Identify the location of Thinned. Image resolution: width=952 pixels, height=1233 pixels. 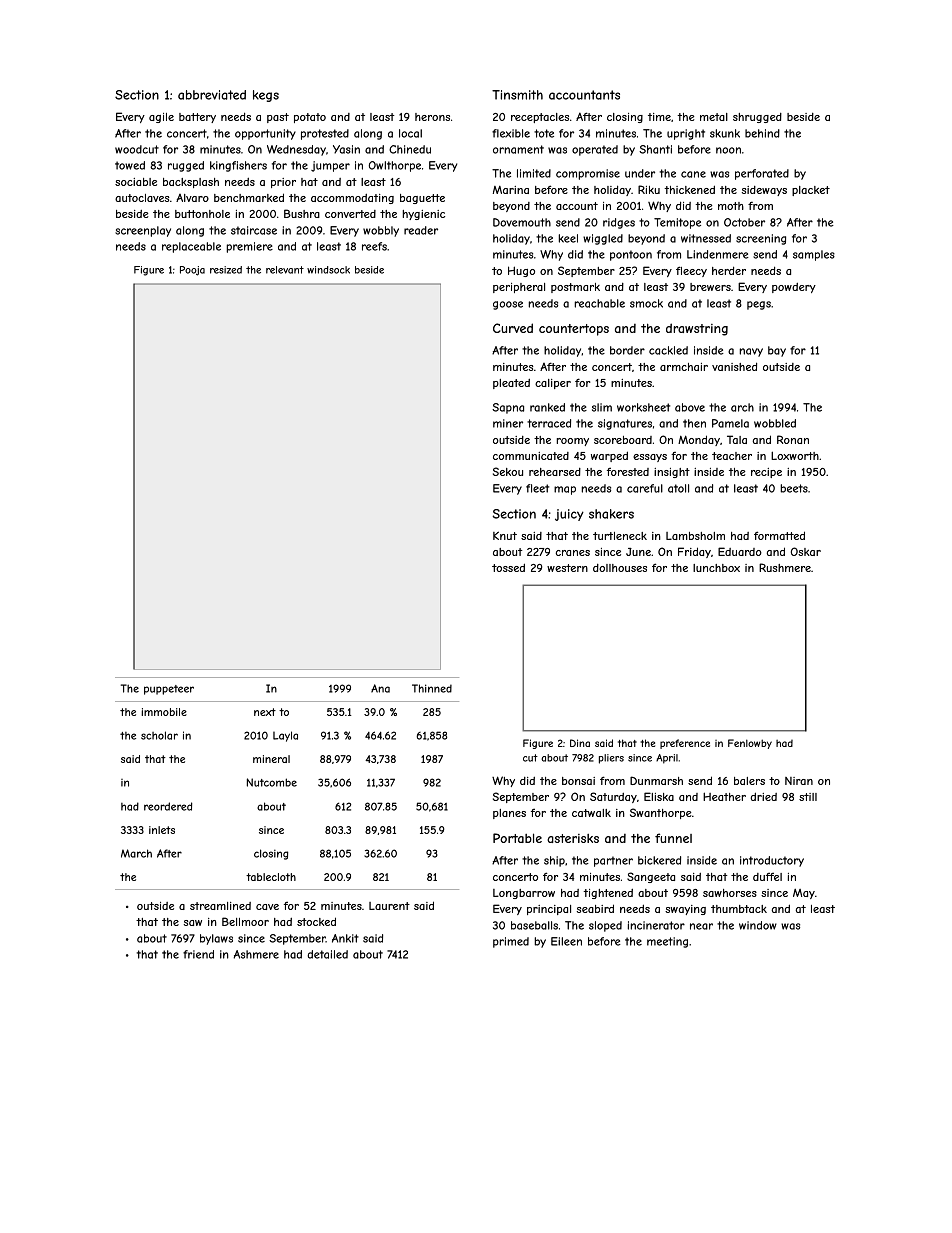
(432, 688).
